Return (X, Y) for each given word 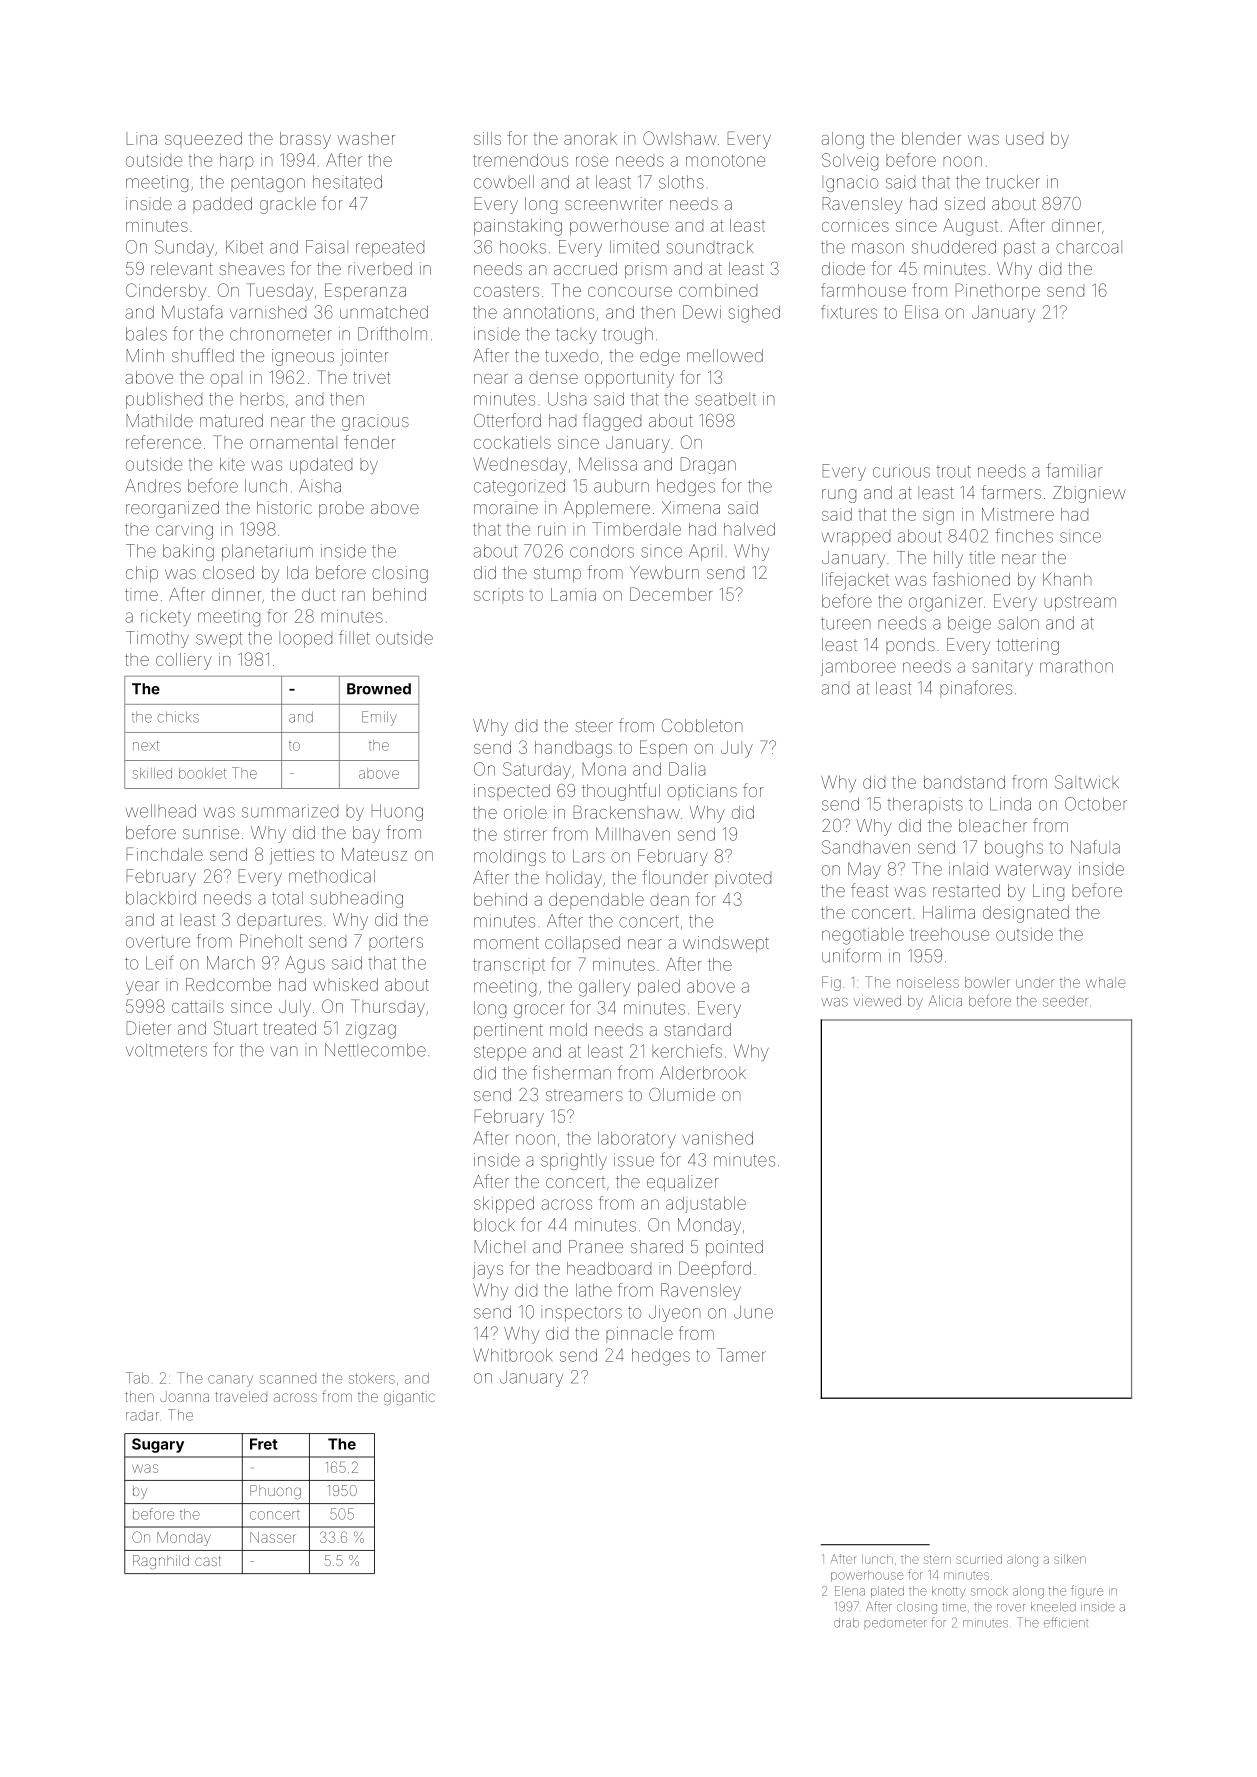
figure (1087, 1592)
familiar (1074, 470)
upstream (1080, 603)
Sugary (158, 1445)
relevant (182, 268)
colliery (184, 661)
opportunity (629, 379)
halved (749, 529)
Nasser (273, 1537)
